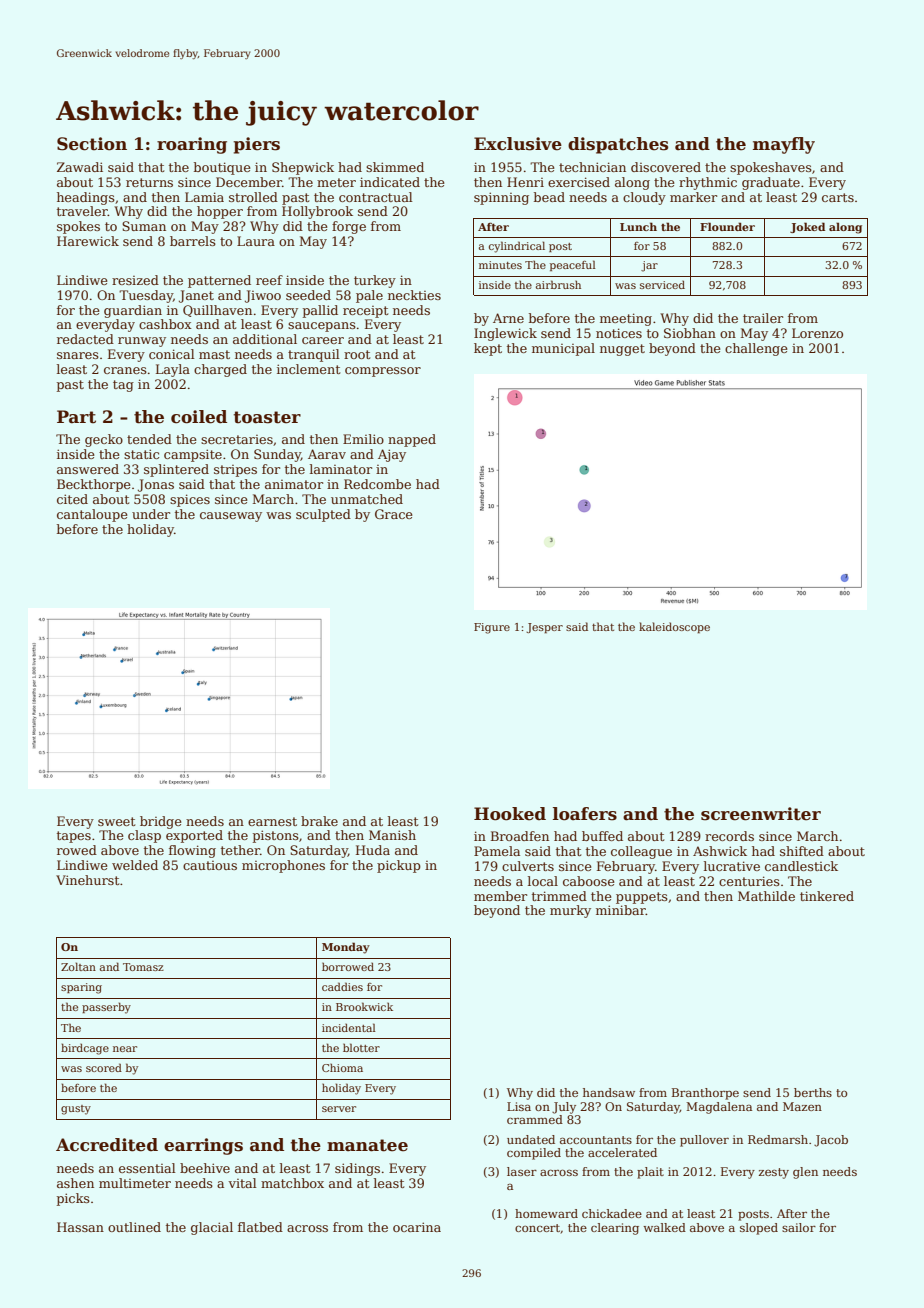 This document has height=1308, width=924. I want to click on Jonas, so click(156, 485).
